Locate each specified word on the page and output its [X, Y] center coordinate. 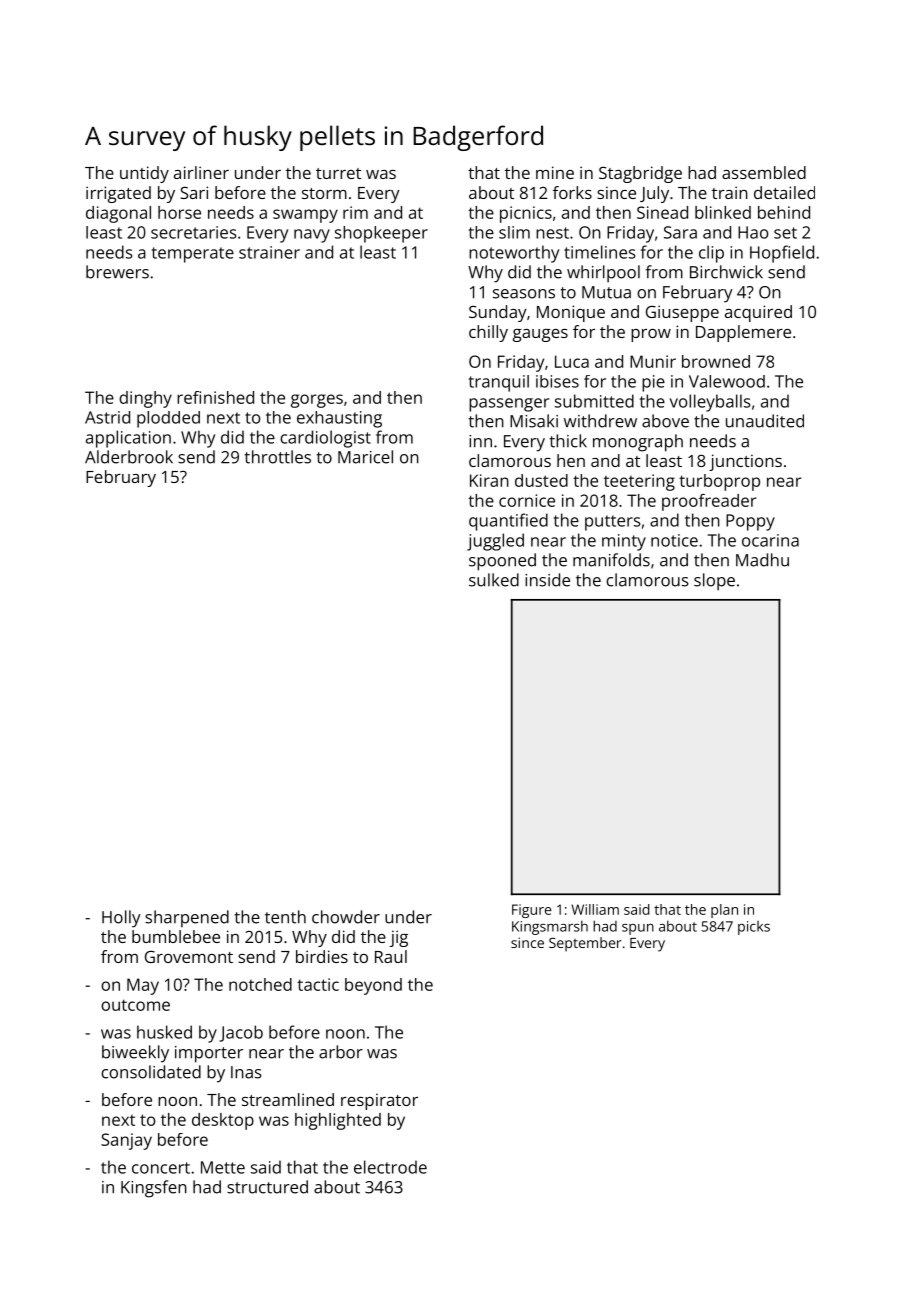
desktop [223, 1121]
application [128, 439]
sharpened [187, 918]
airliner [201, 172]
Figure [531, 911]
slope [714, 582]
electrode [390, 1167]
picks [754, 928]
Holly [121, 919]
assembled [764, 172]
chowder [346, 917]
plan [724, 911]
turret [338, 173]
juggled [495, 542]
